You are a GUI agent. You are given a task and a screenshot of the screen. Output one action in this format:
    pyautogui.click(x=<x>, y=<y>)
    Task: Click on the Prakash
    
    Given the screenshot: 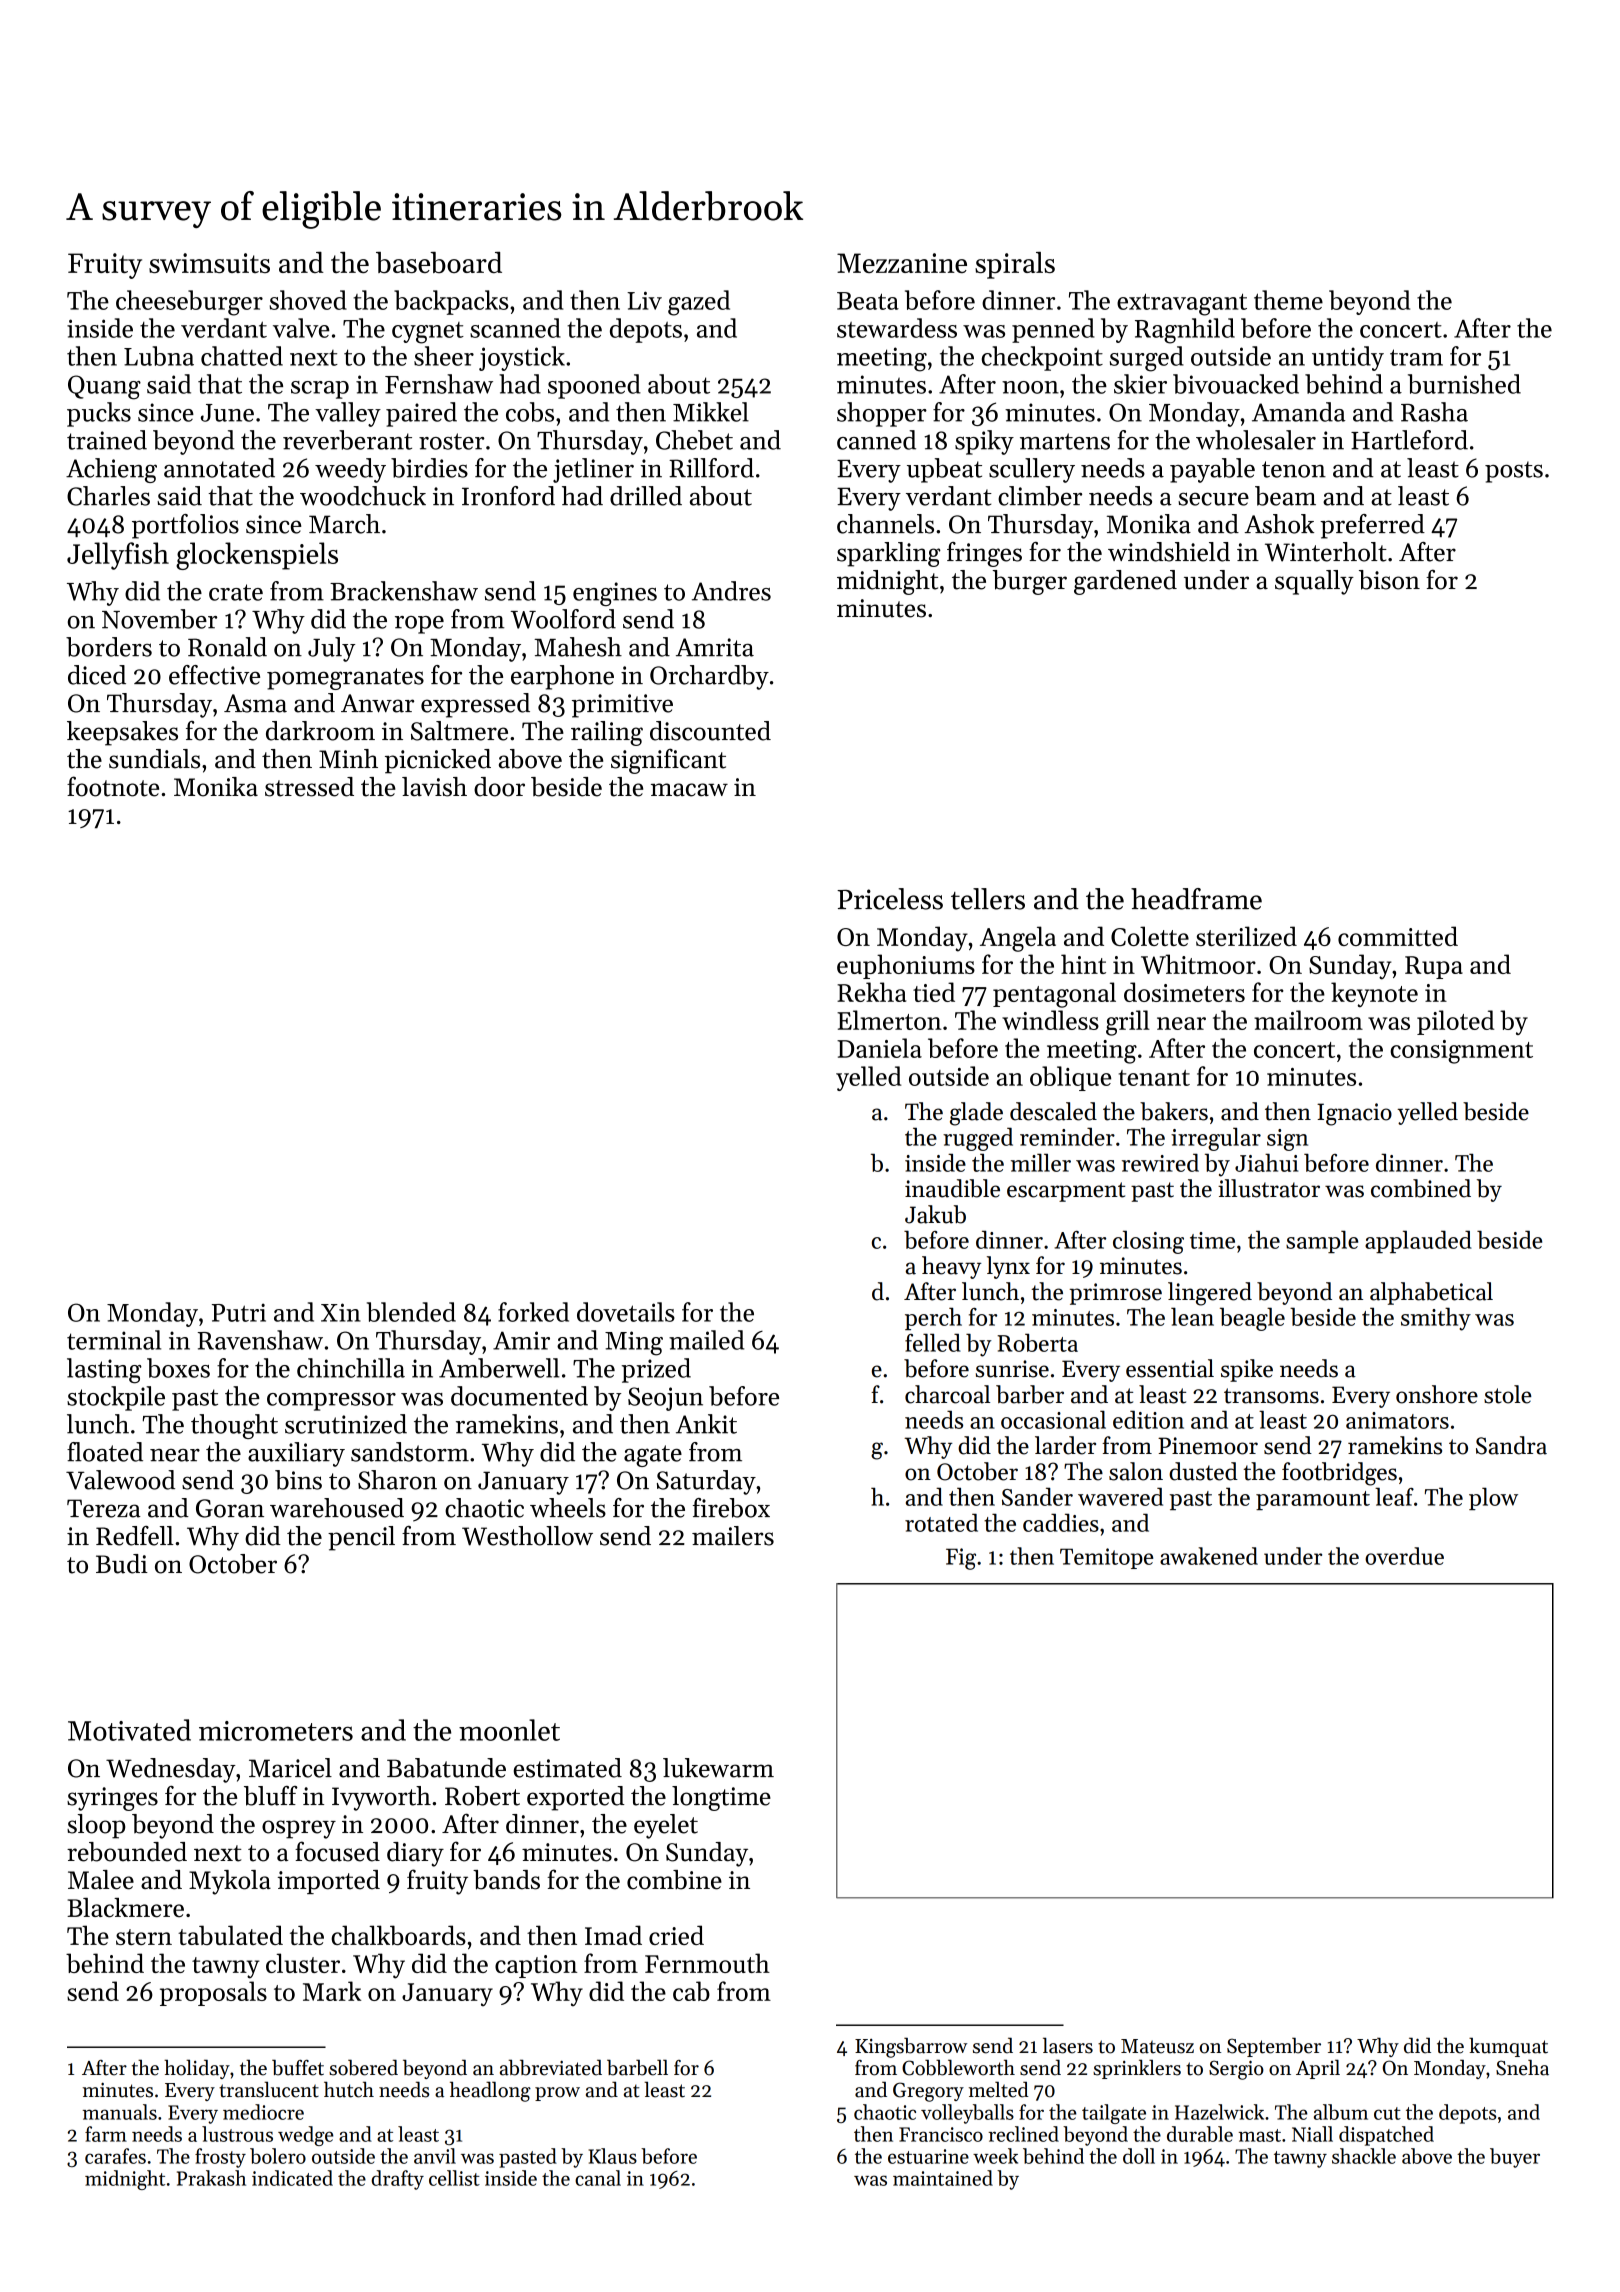 What is the action you would take?
    pyautogui.click(x=211, y=2178)
